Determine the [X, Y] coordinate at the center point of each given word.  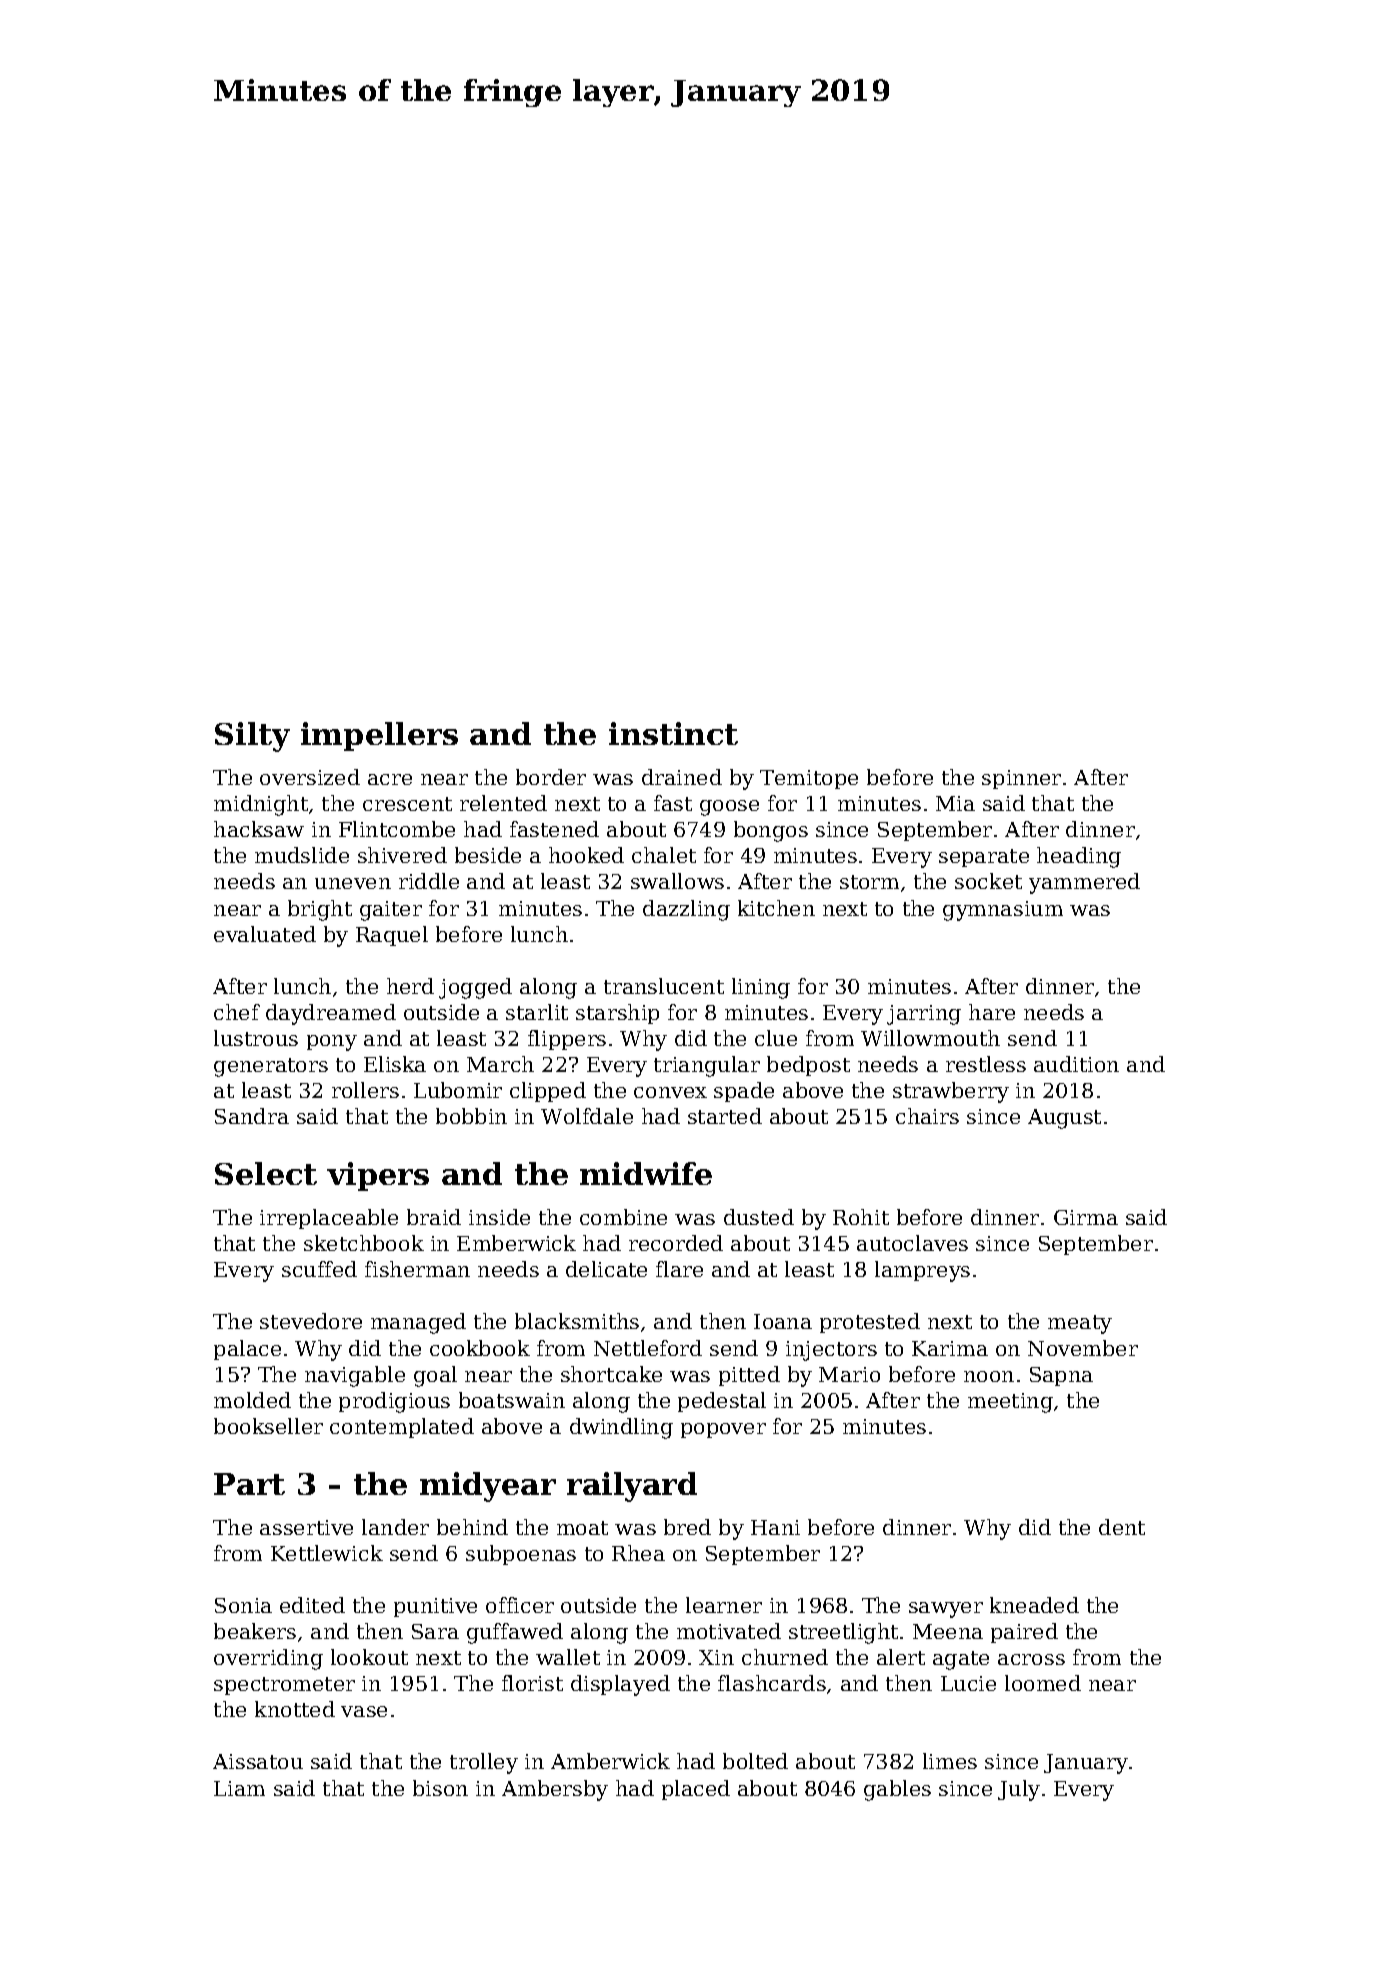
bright [320, 910]
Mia [955, 803]
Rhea [638, 1553]
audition [1076, 1064]
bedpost [808, 1066]
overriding [268, 1659]
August [1064, 1119]
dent [1122, 1527]
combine [623, 1217]
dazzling [686, 910]
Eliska [395, 1064]
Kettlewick [327, 1553]
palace [247, 1350]
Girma [1086, 1217]
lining [761, 988]
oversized [310, 777]
